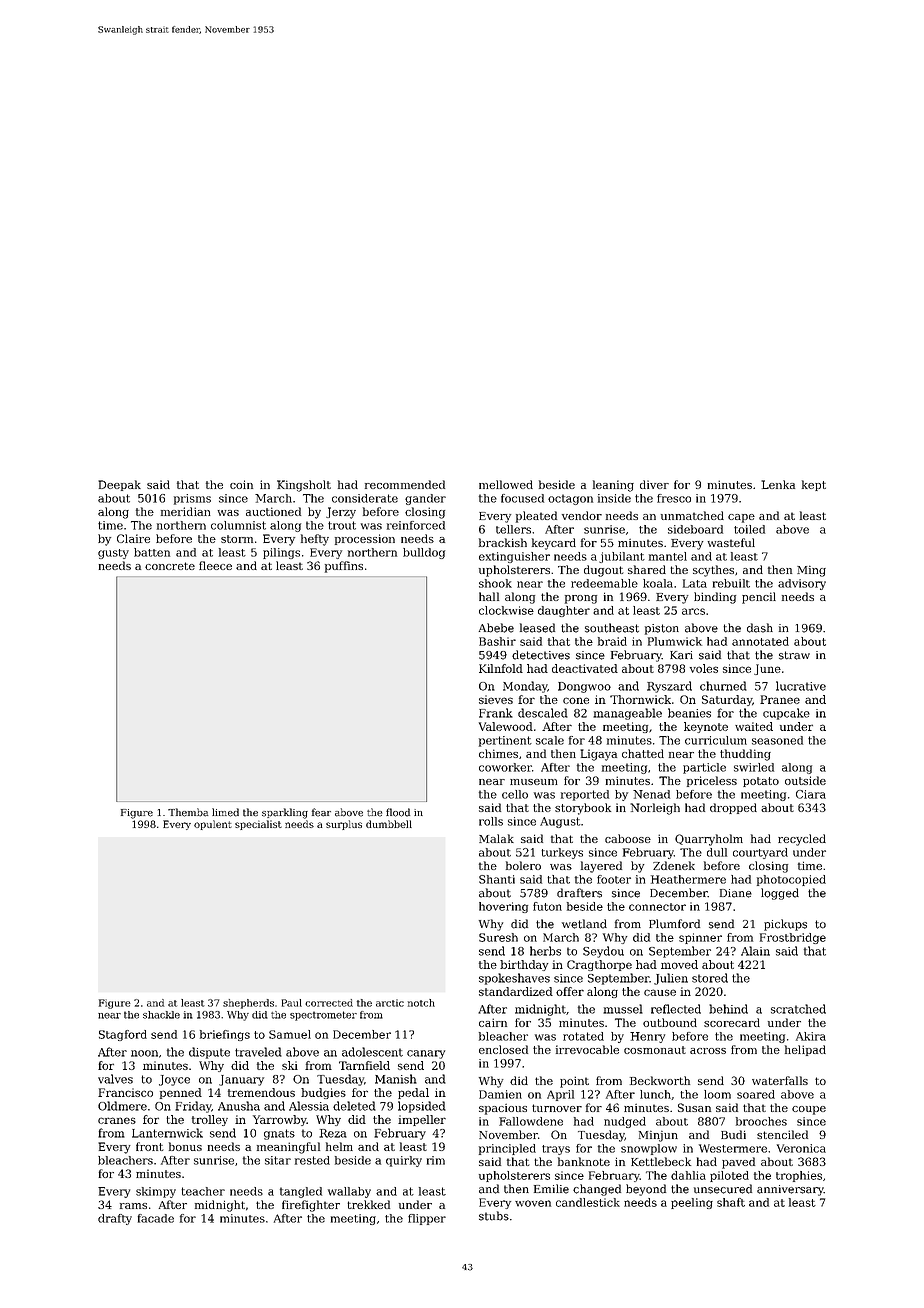 The height and width of the screenshot is (1308, 924). What do you see at coordinates (122, 1106) in the screenshot?
I see `Oldmere` at bounding box center [122, 1106].
